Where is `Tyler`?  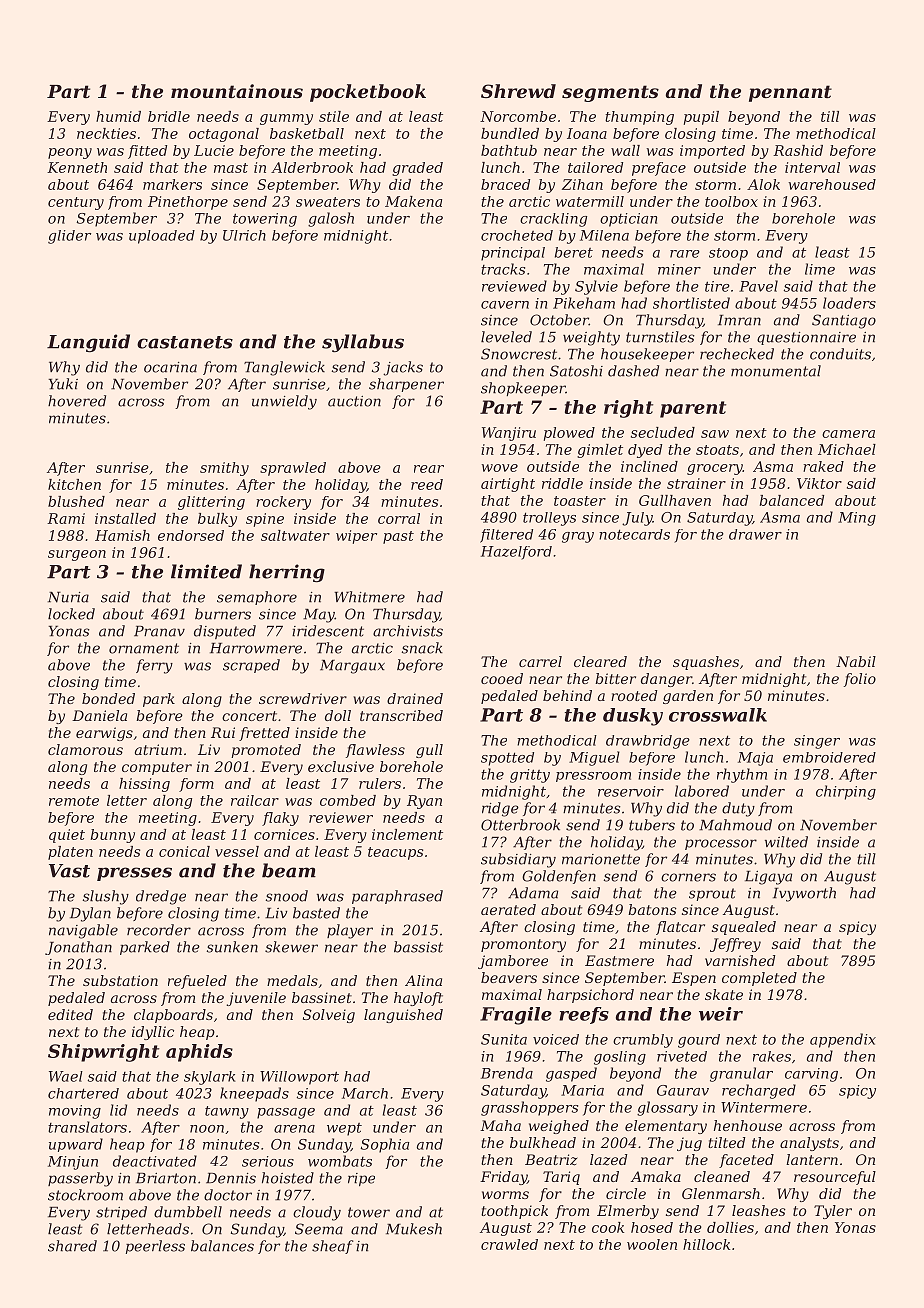
Tyler is located at coordinates (833, 1212).
